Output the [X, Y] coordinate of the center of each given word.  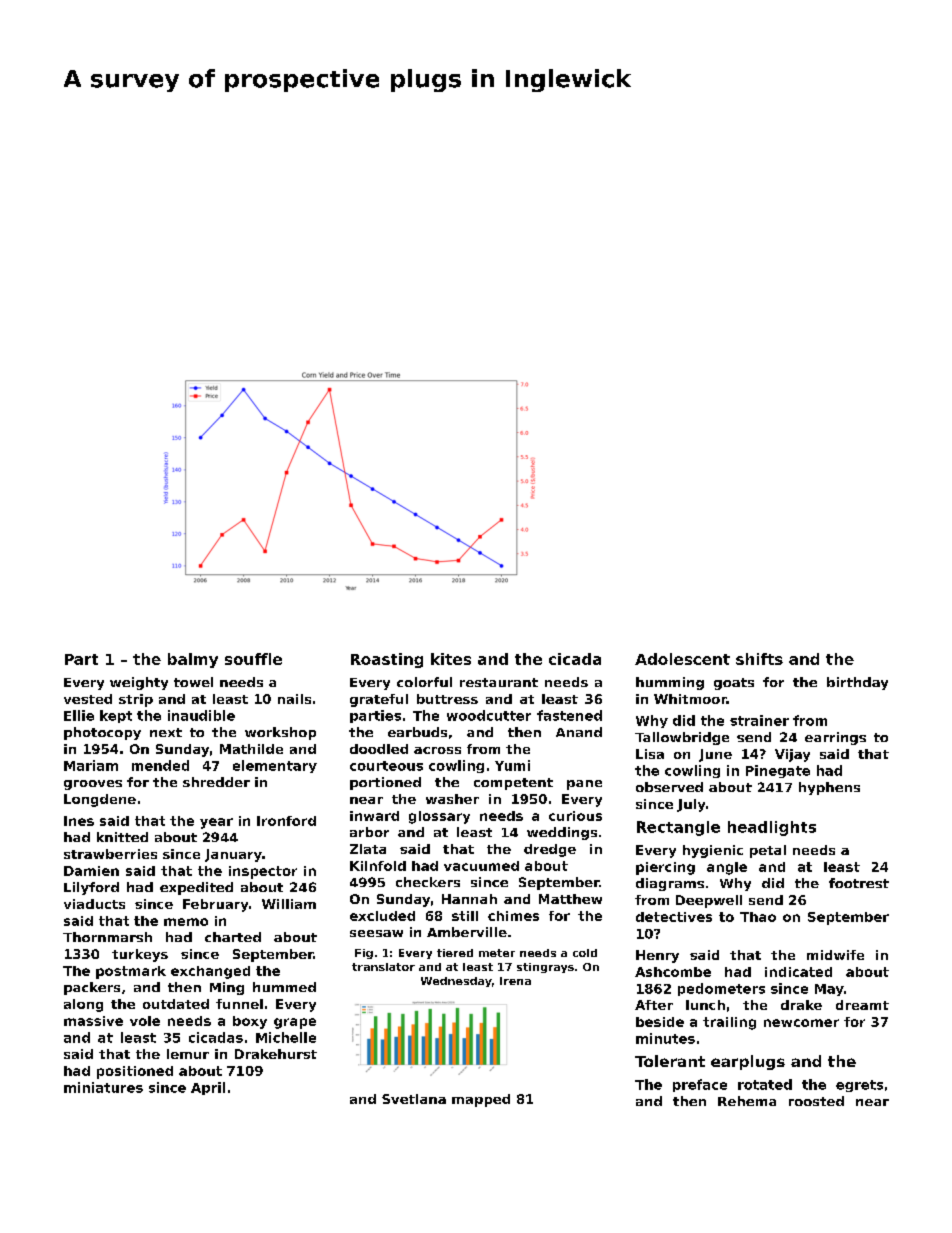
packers [92, 988]
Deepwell [709, 901]
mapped [481, 1100]
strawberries [110, 854]
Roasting [387, 660]
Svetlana [414, 1099]
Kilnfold [378, 866]
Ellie [79, 715]
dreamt [862, 1005]
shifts [759, 659]
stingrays [545, 968]
